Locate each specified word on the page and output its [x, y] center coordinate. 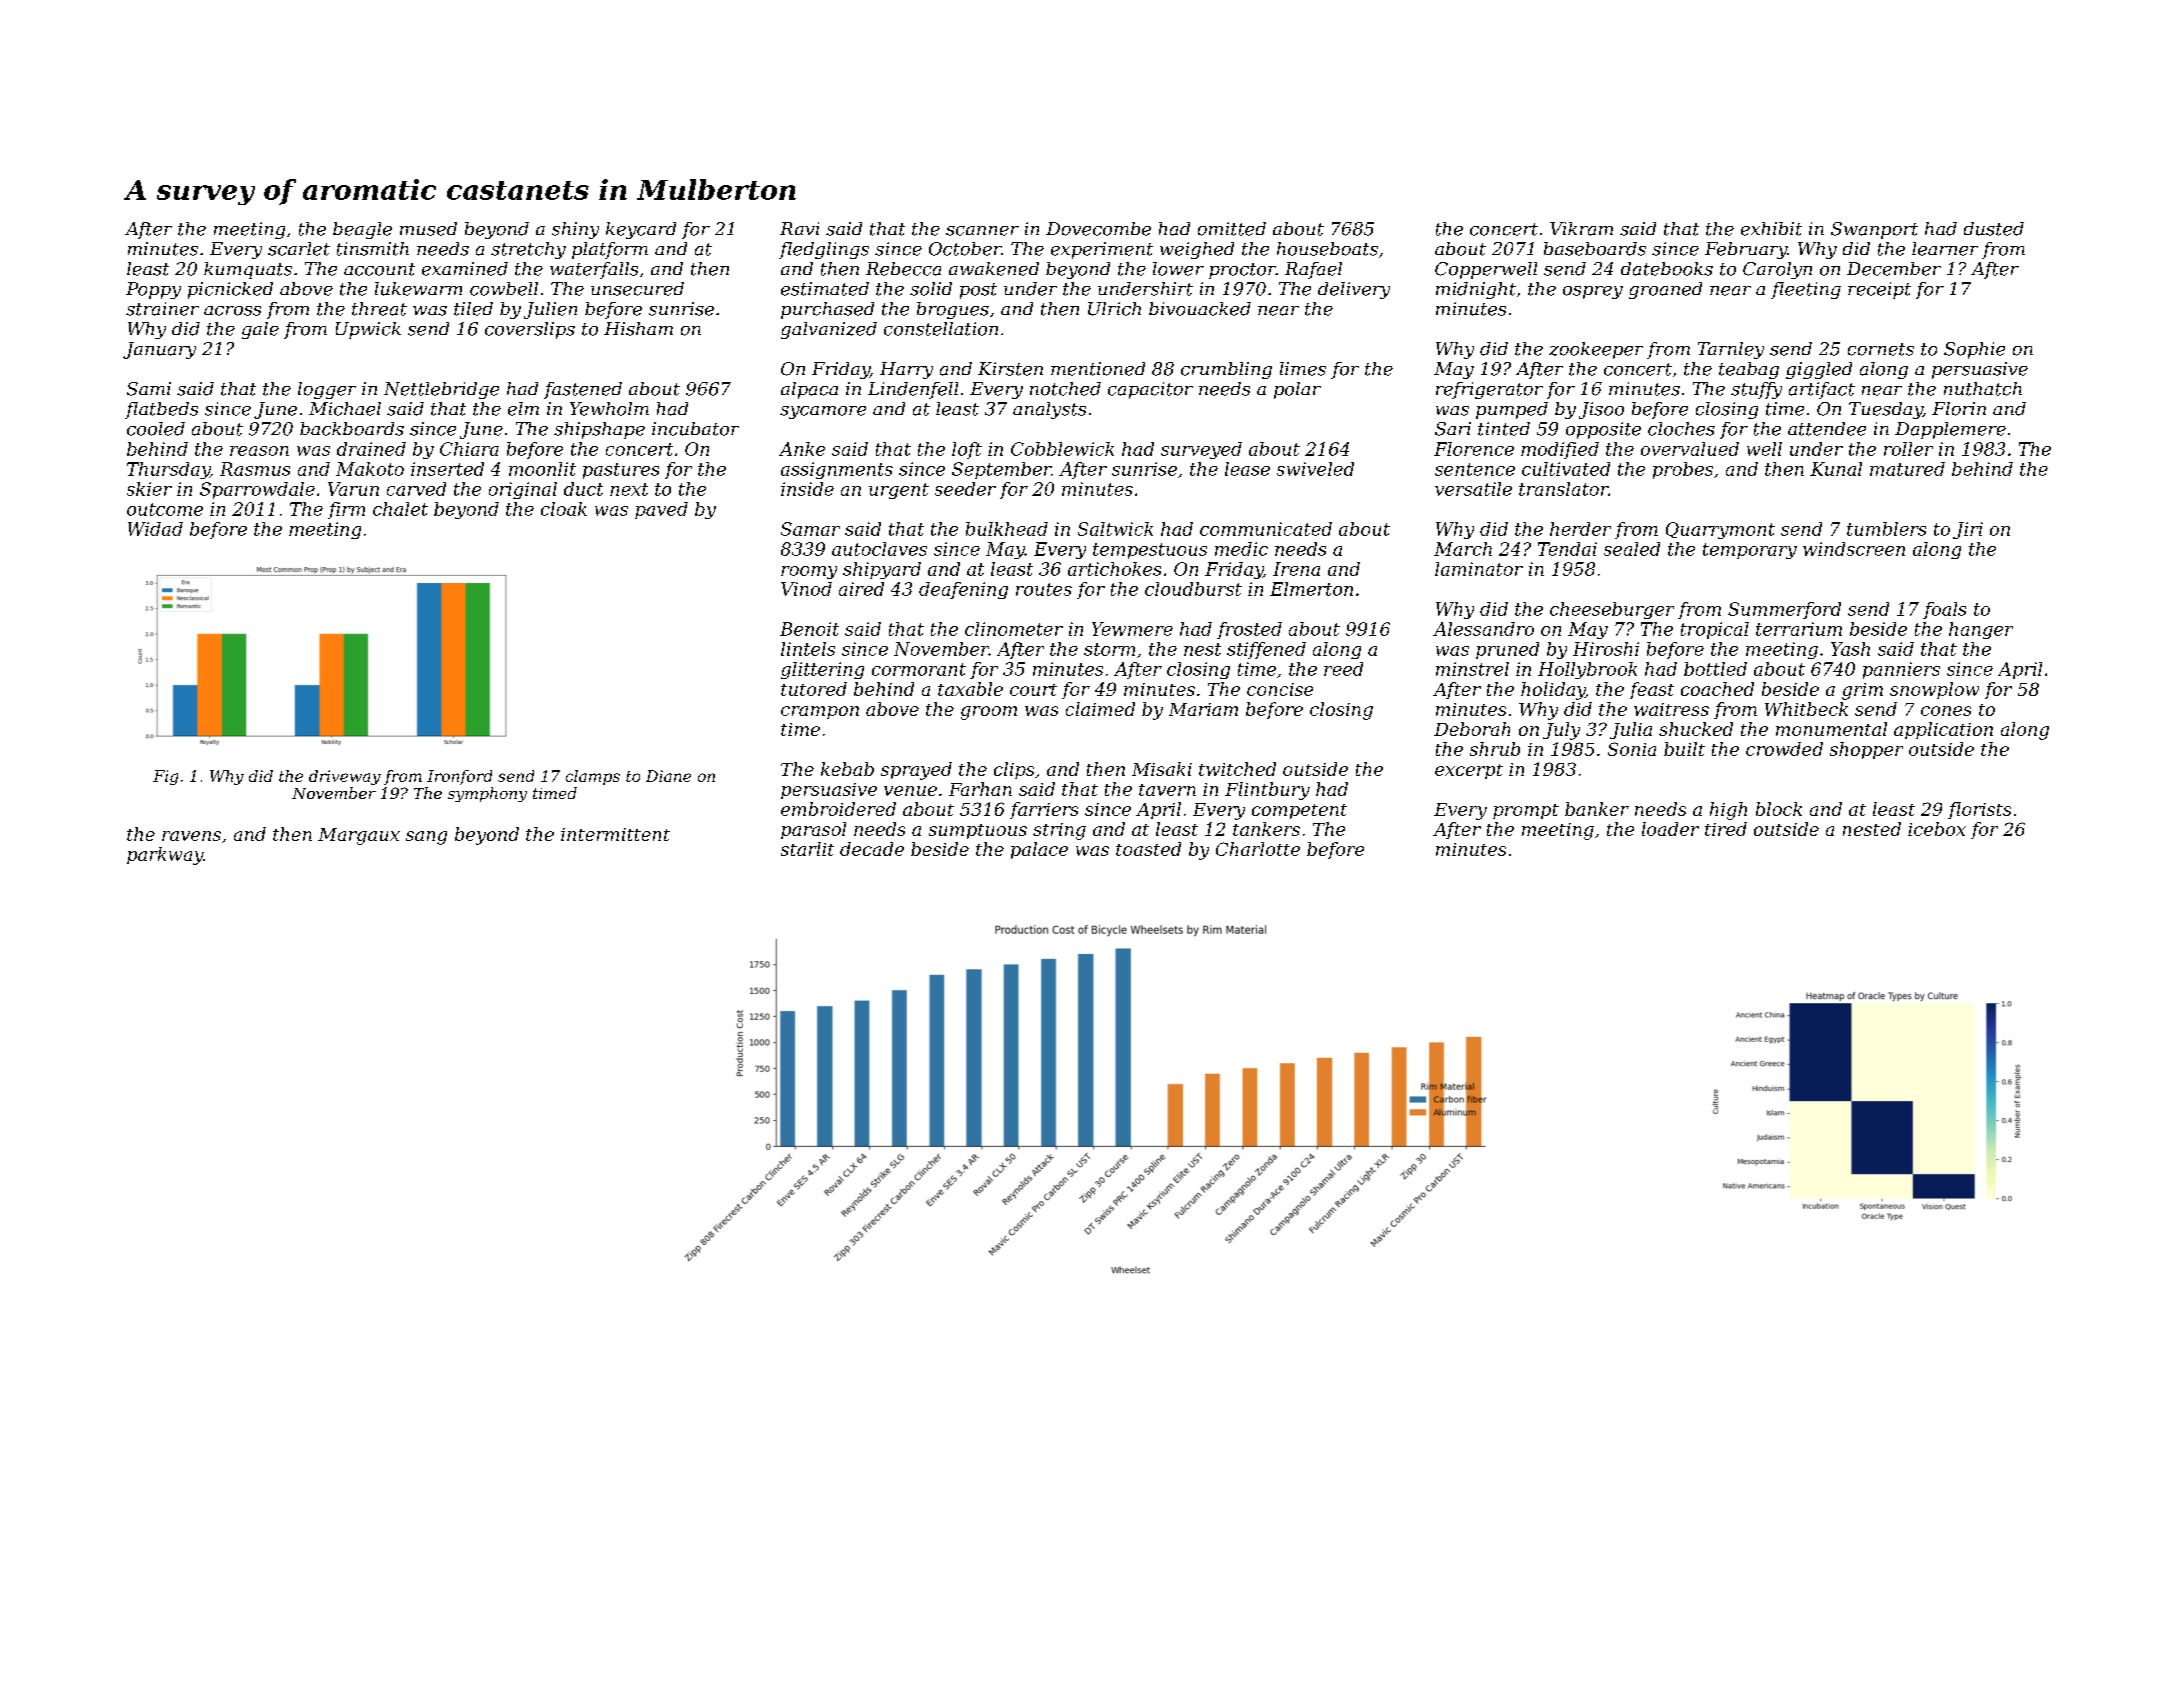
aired [861, 589]
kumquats [248, 270]
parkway [165, 856]
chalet [400, 509]
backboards [352, 429]
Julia [1631, 730]
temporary [1750, 551]
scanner [982, 231]
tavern [1167, 790]
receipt [1879, 290]
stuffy [1756, 390]
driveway [345, 777]
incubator [695, 429]
